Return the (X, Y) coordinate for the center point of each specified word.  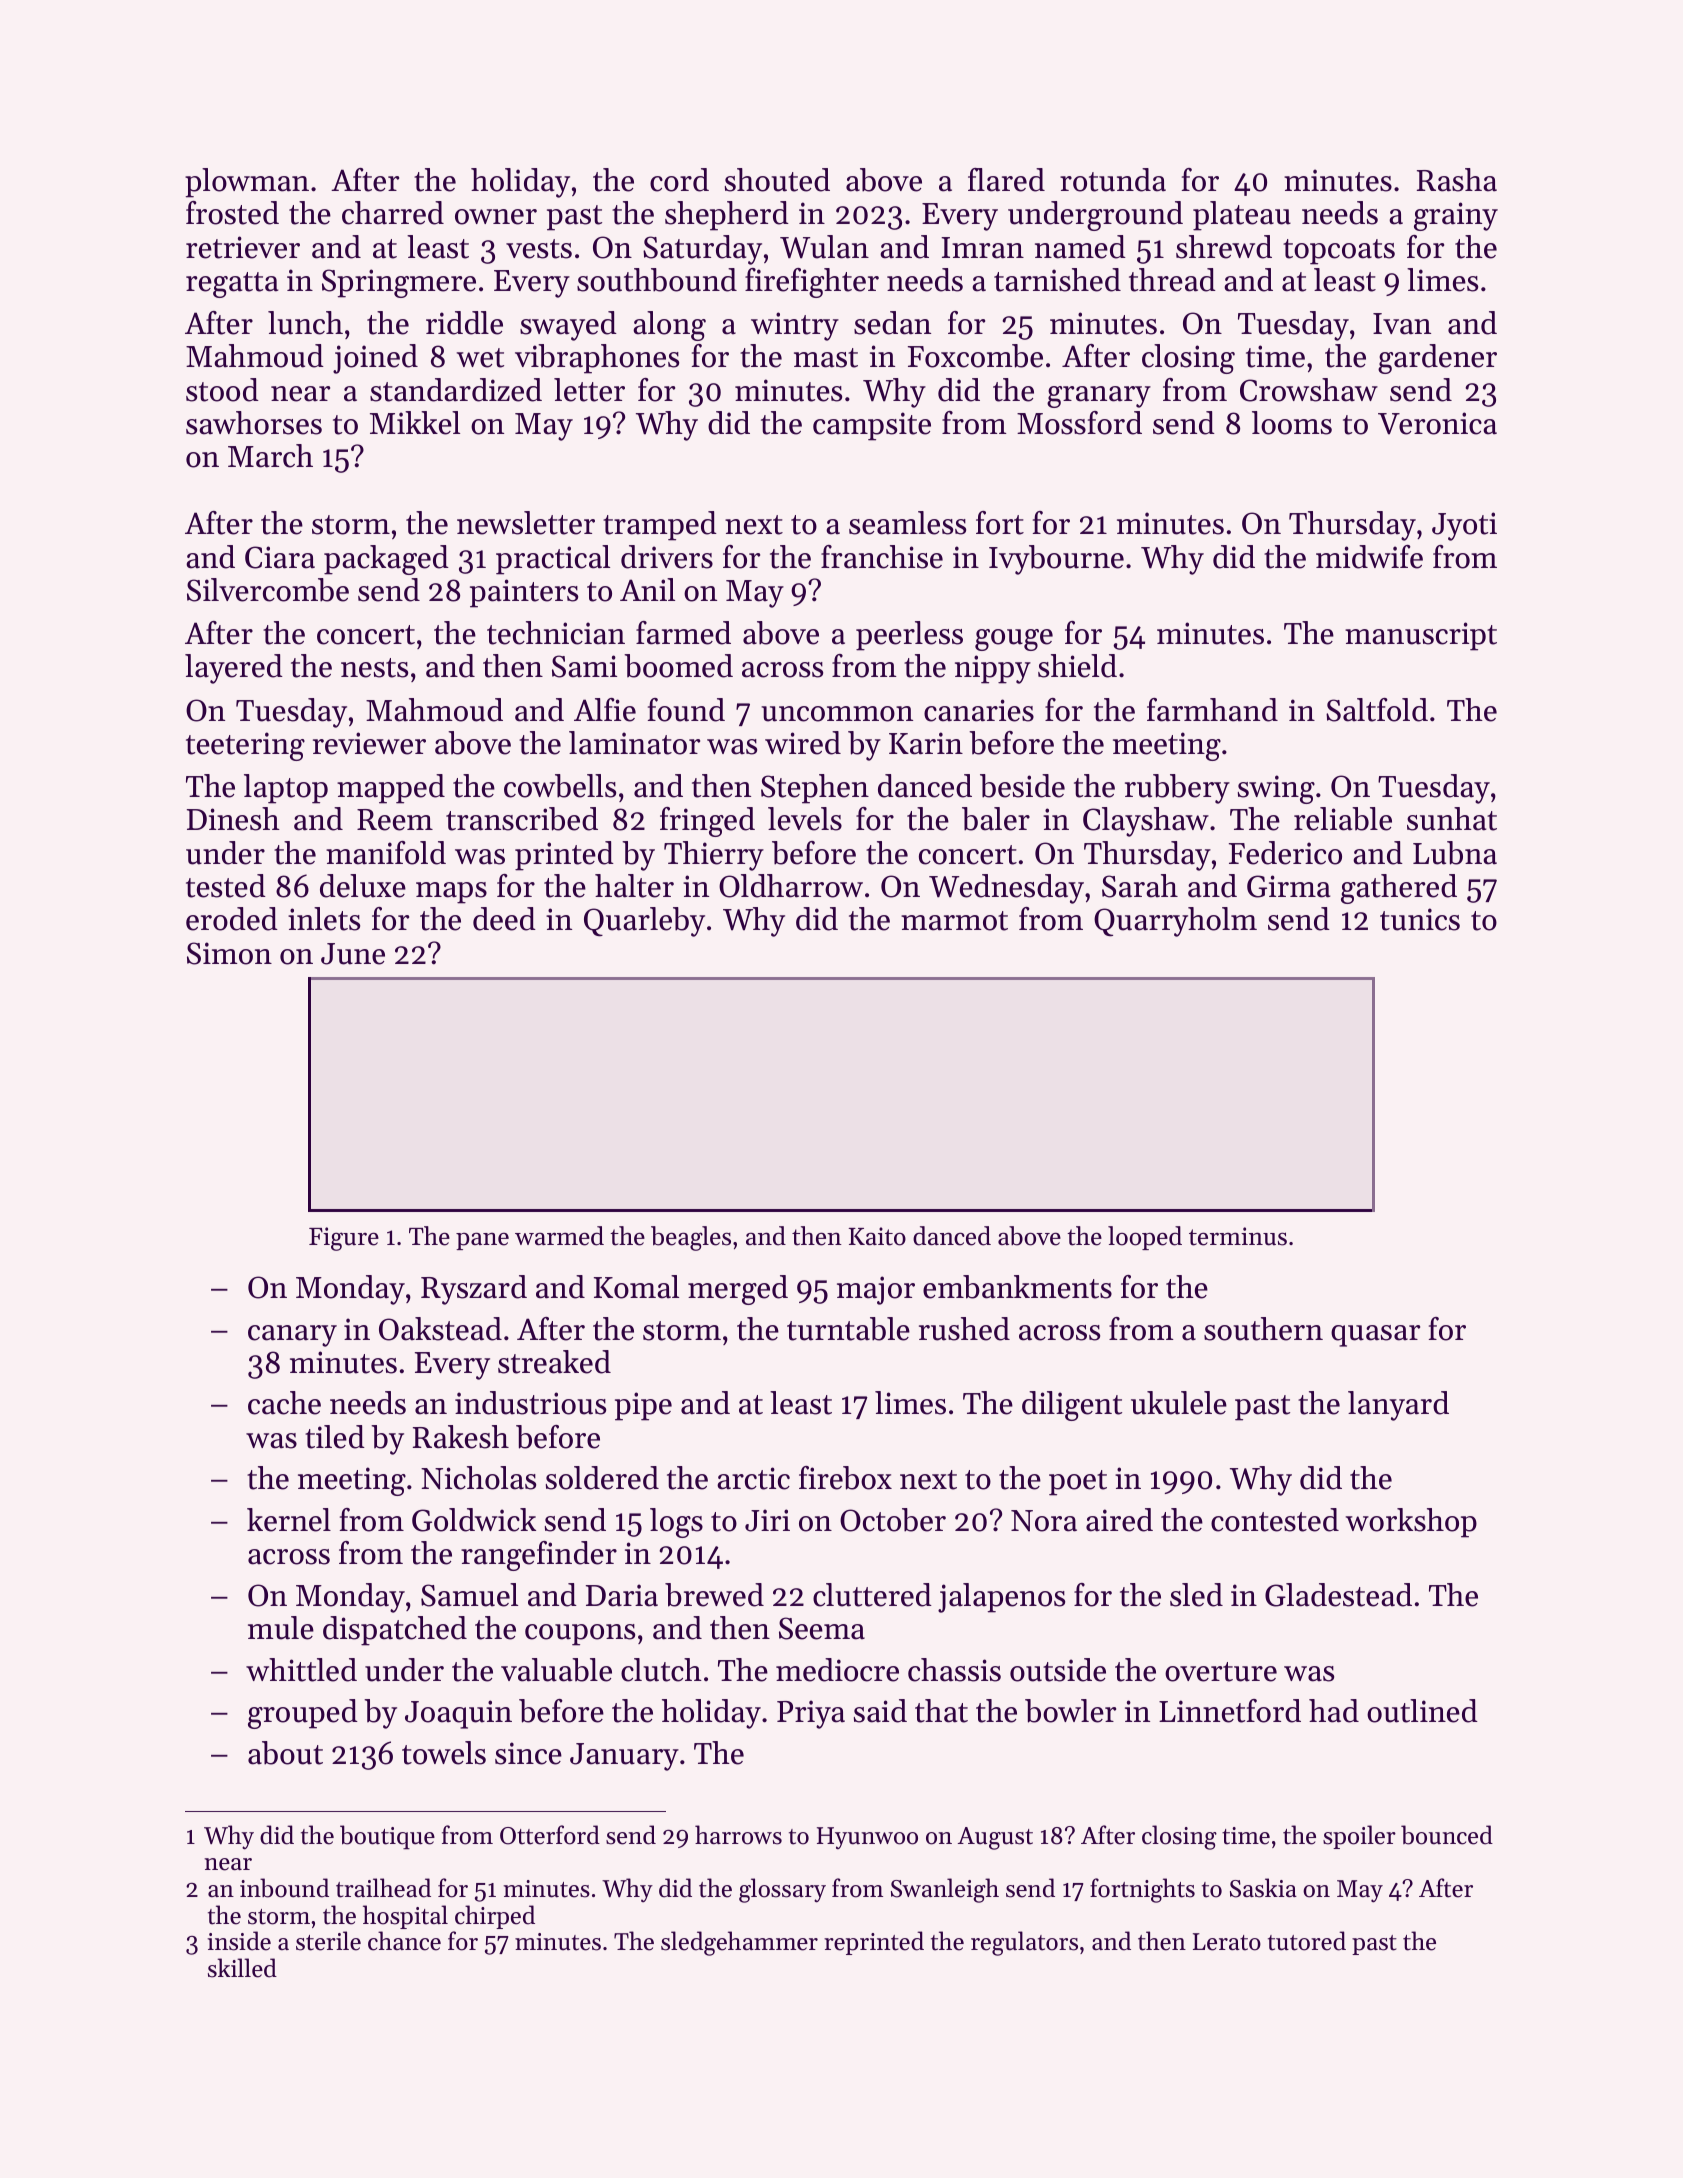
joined (375, 359)
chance (404, 1941)
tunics (1420, 919)
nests (374, 668)
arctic (753, 1478)
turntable (848, 1329)
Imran (982, 248)
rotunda (1113, 180)
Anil (647, 589)
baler (996, 819)
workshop (1411, 1523)
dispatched (395, 1631)
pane (482, 1241)
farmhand (1212, 710)
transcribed (522, 819)
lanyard (1398, 1406)
